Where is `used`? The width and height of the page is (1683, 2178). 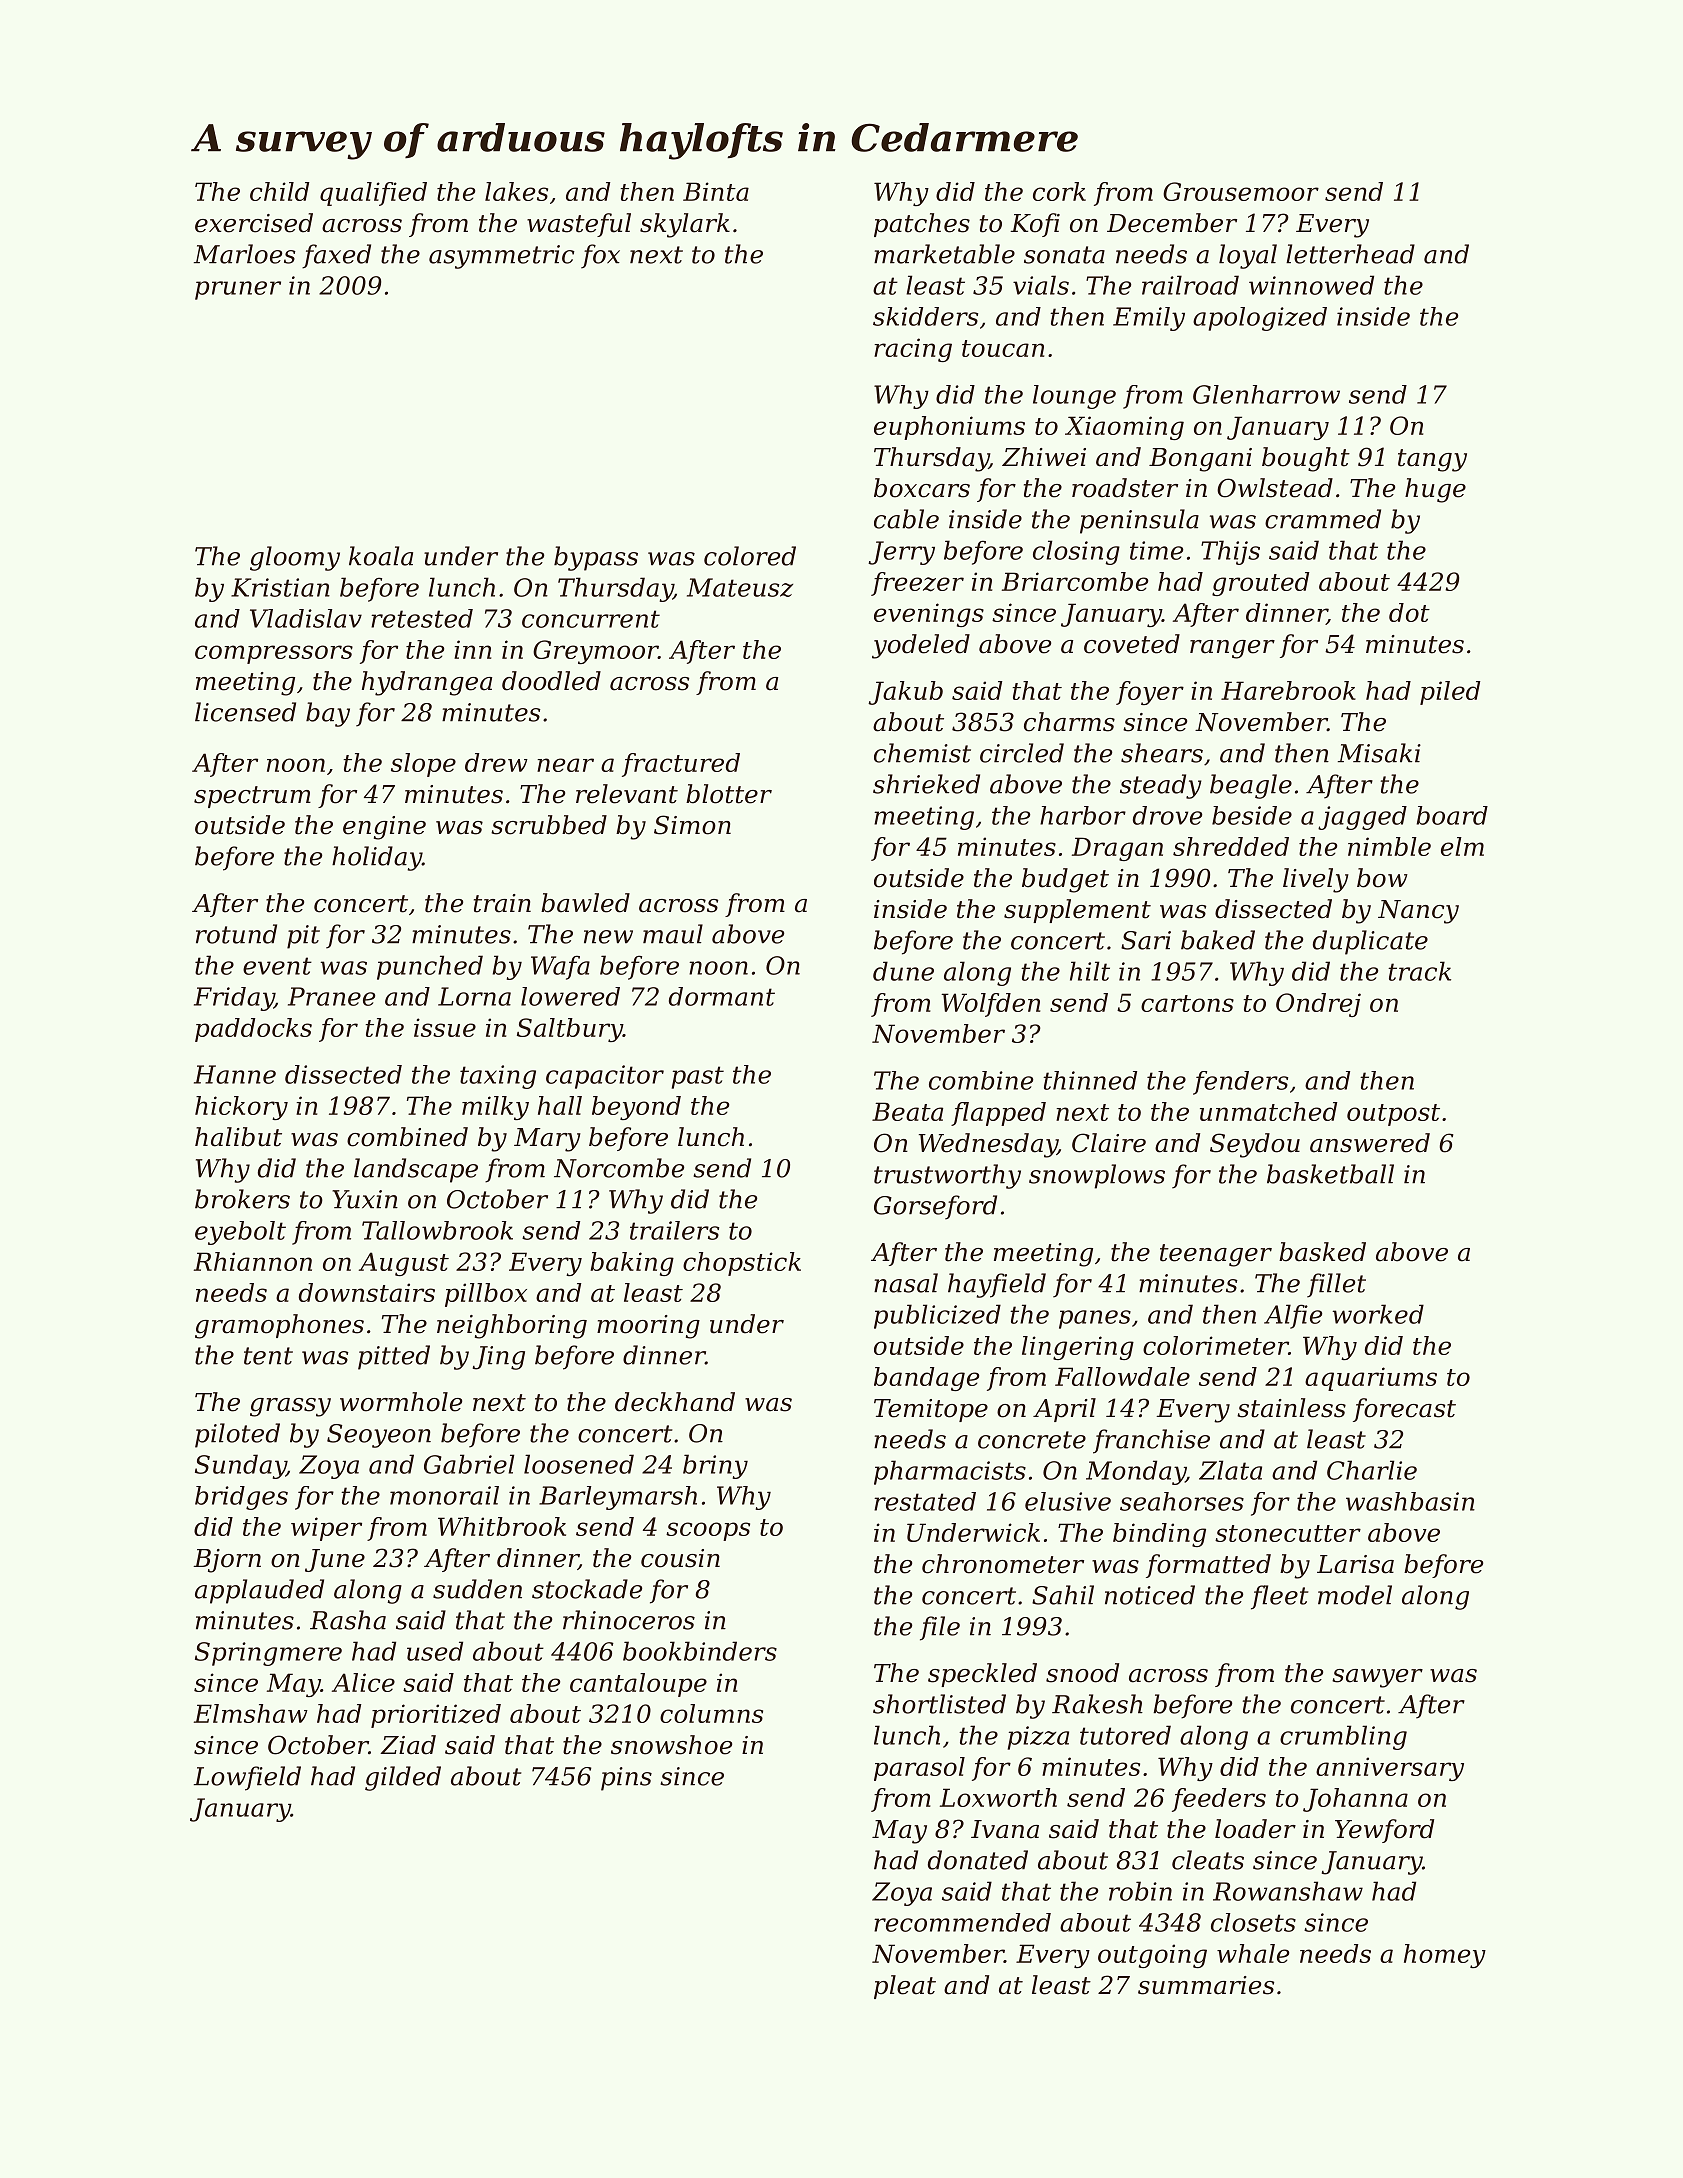 used is located at coordinates (435, 1651).
